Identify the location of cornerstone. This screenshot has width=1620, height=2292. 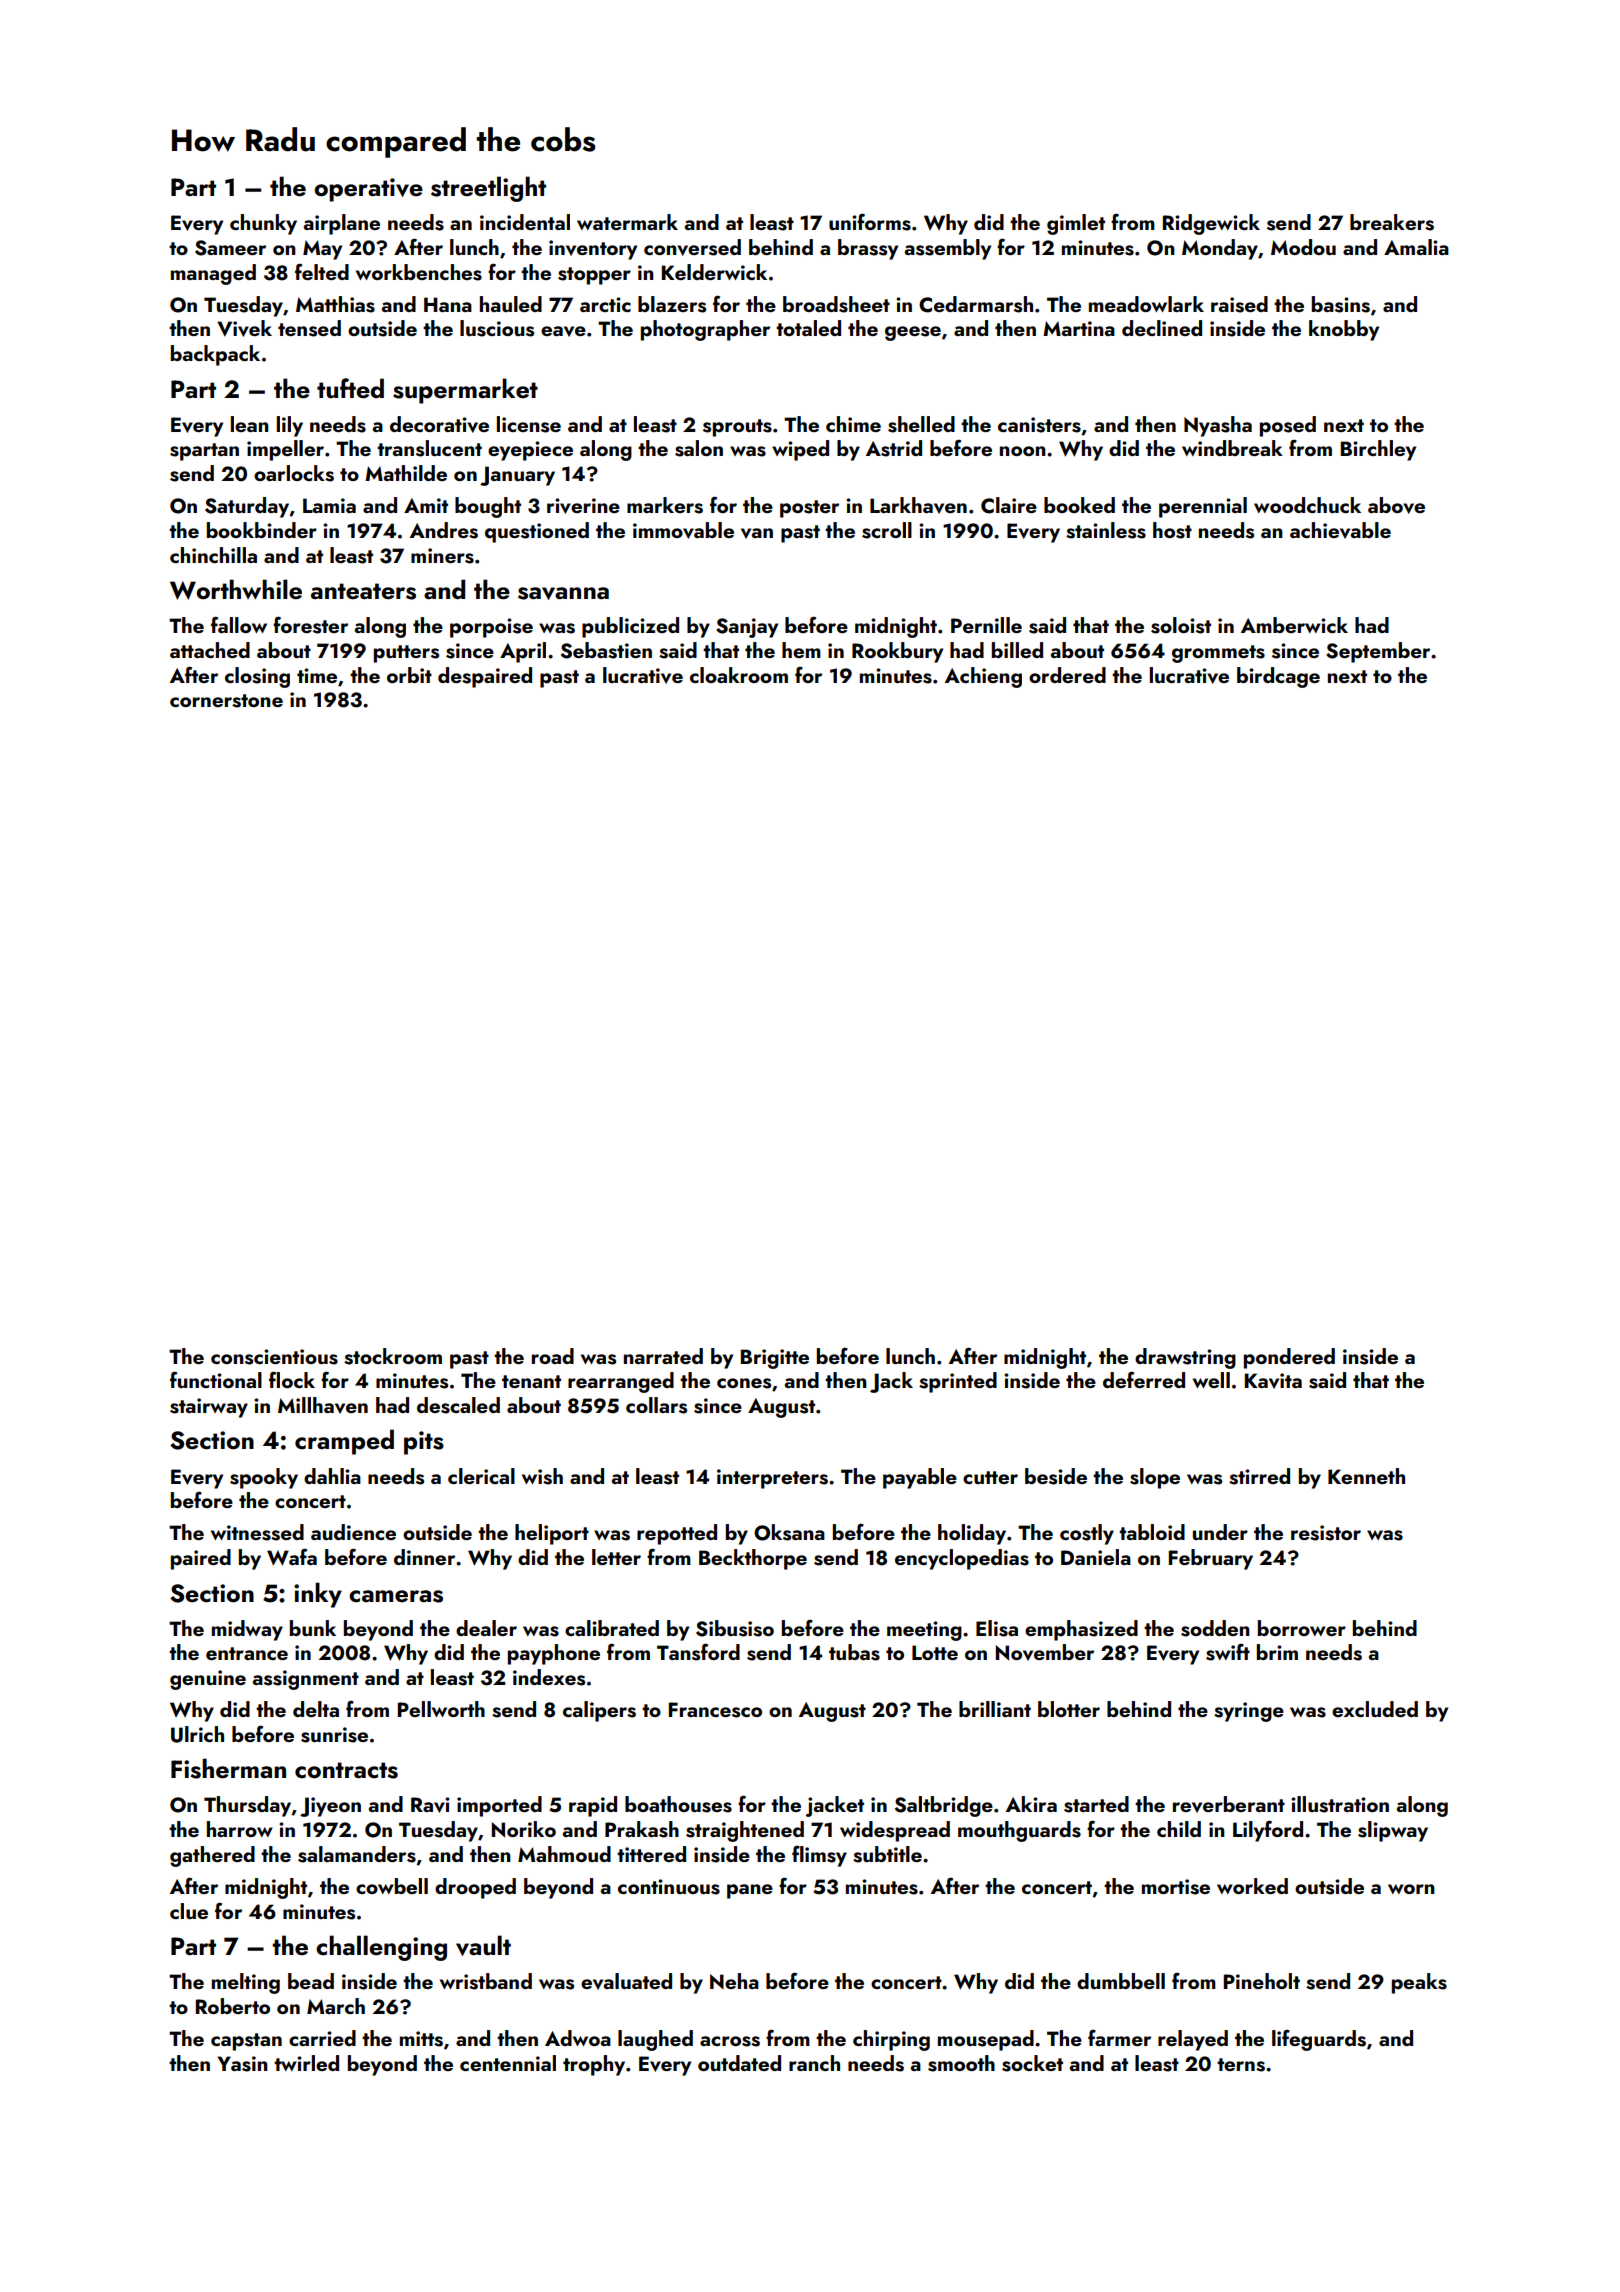
(226, 701).
